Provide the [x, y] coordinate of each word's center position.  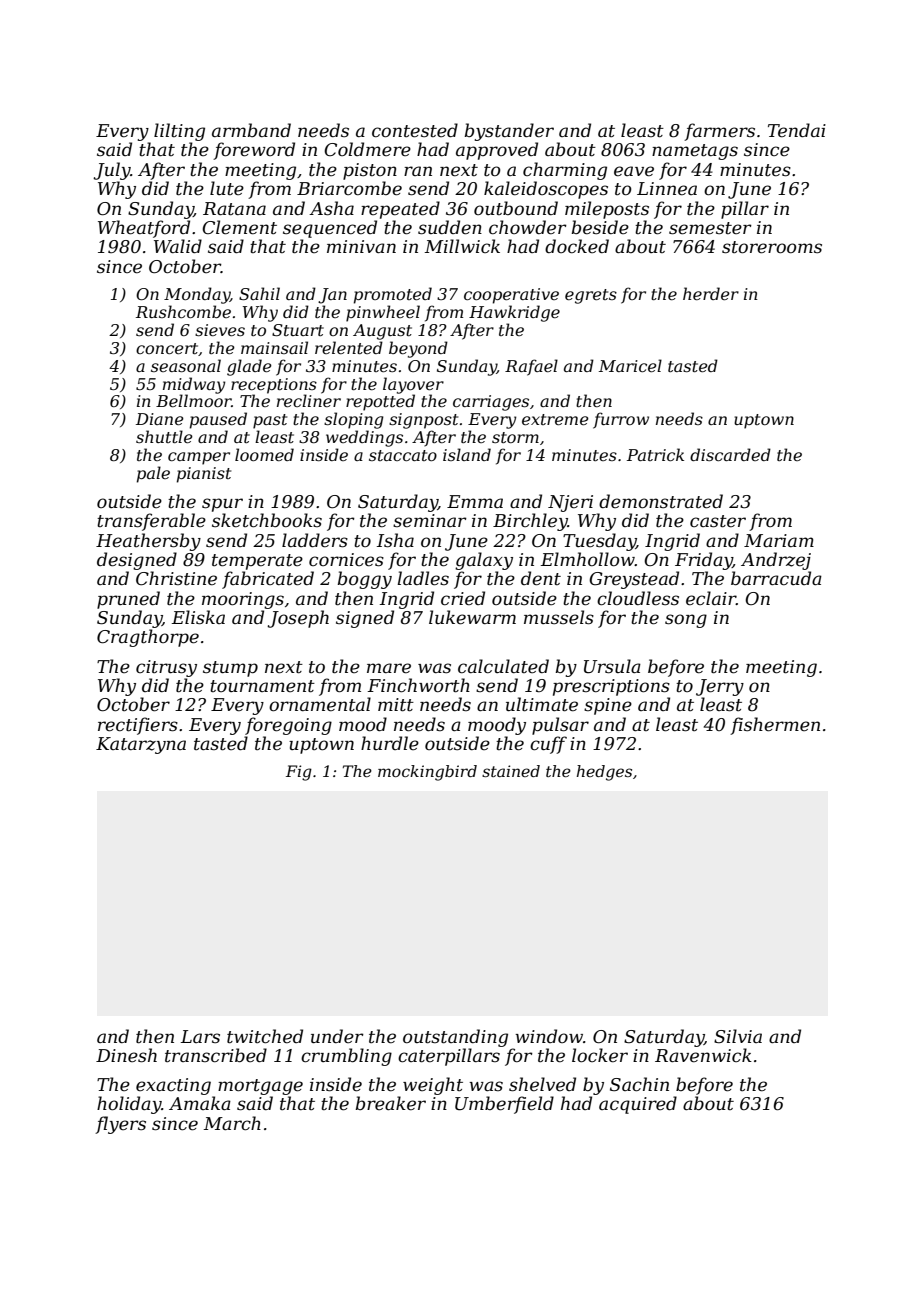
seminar [430, 521]
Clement [239, 227]
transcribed [216, 1055]
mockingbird [427, 773]
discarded [730, 454]
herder [711, 293]
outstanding [455, 1038]
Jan [332, 296]
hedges [604, 773]
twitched [265, 1036]
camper [199, 458]
